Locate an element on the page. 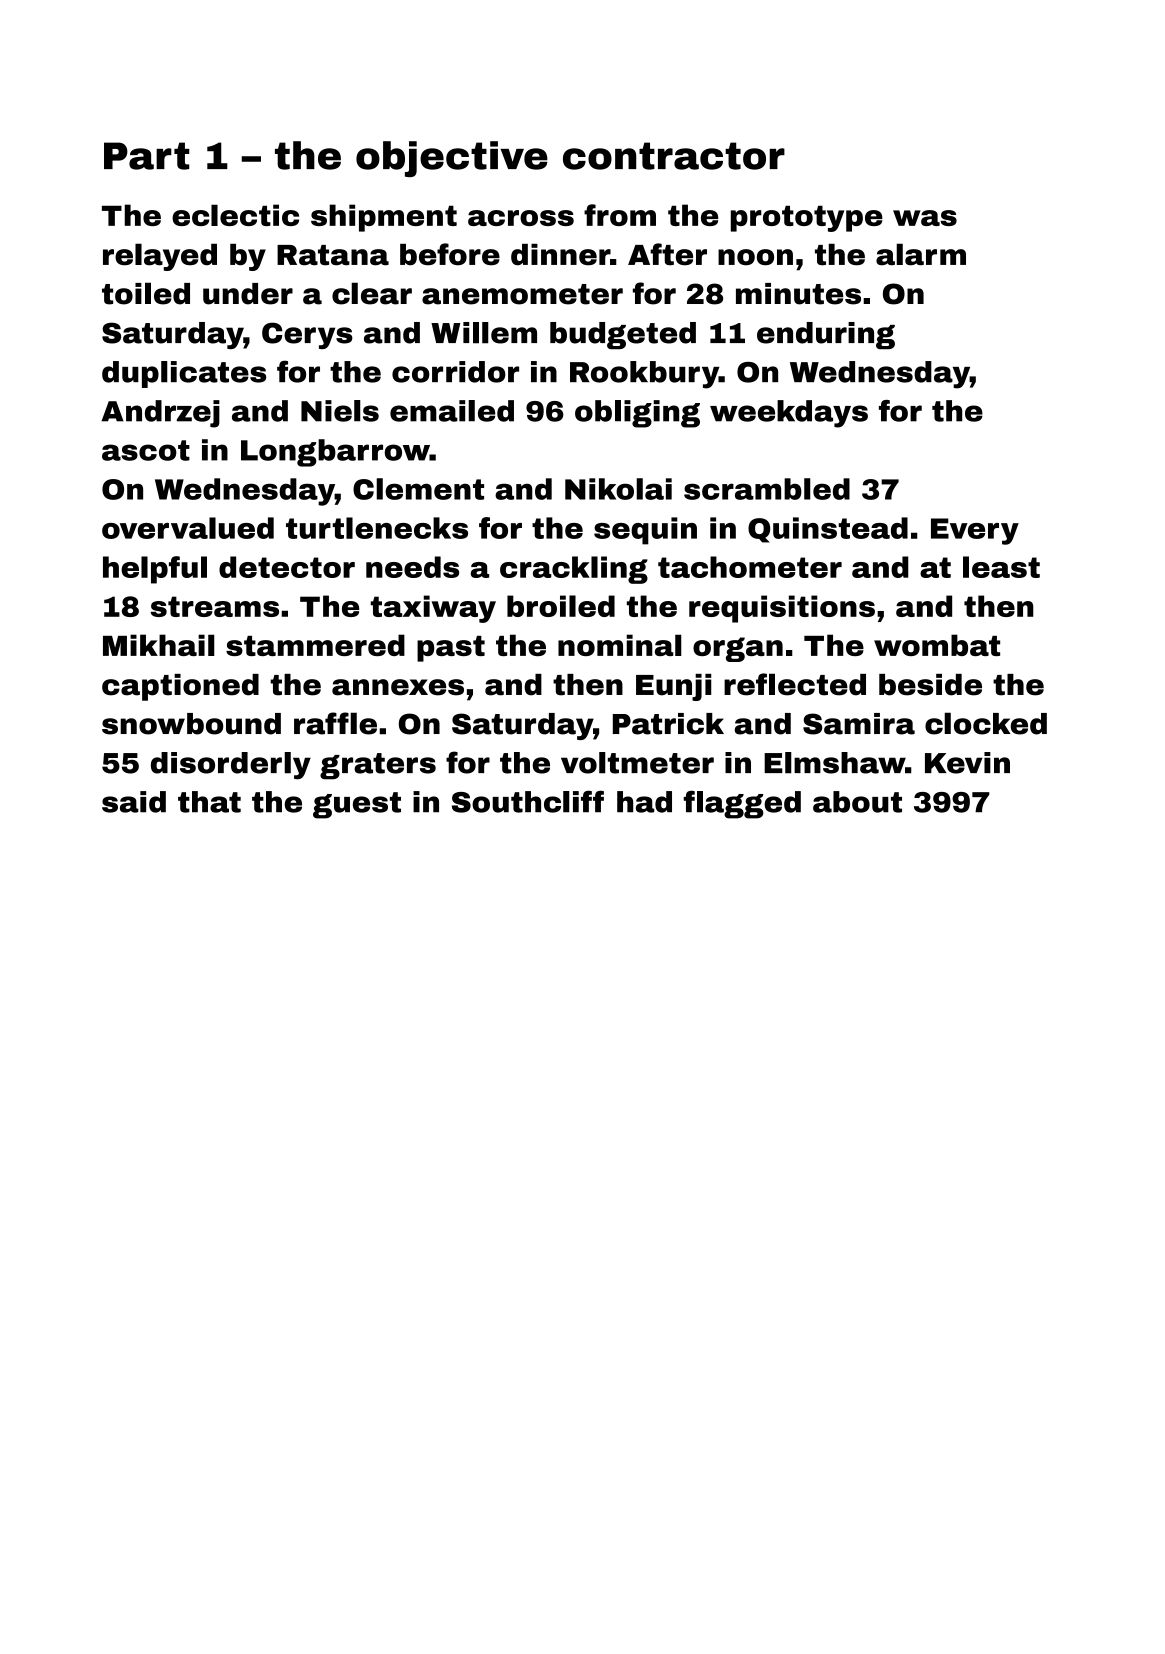 Image resolution: width=1165 pixels, height=1654 pixels. guest is located at coordinates (357, 805).
